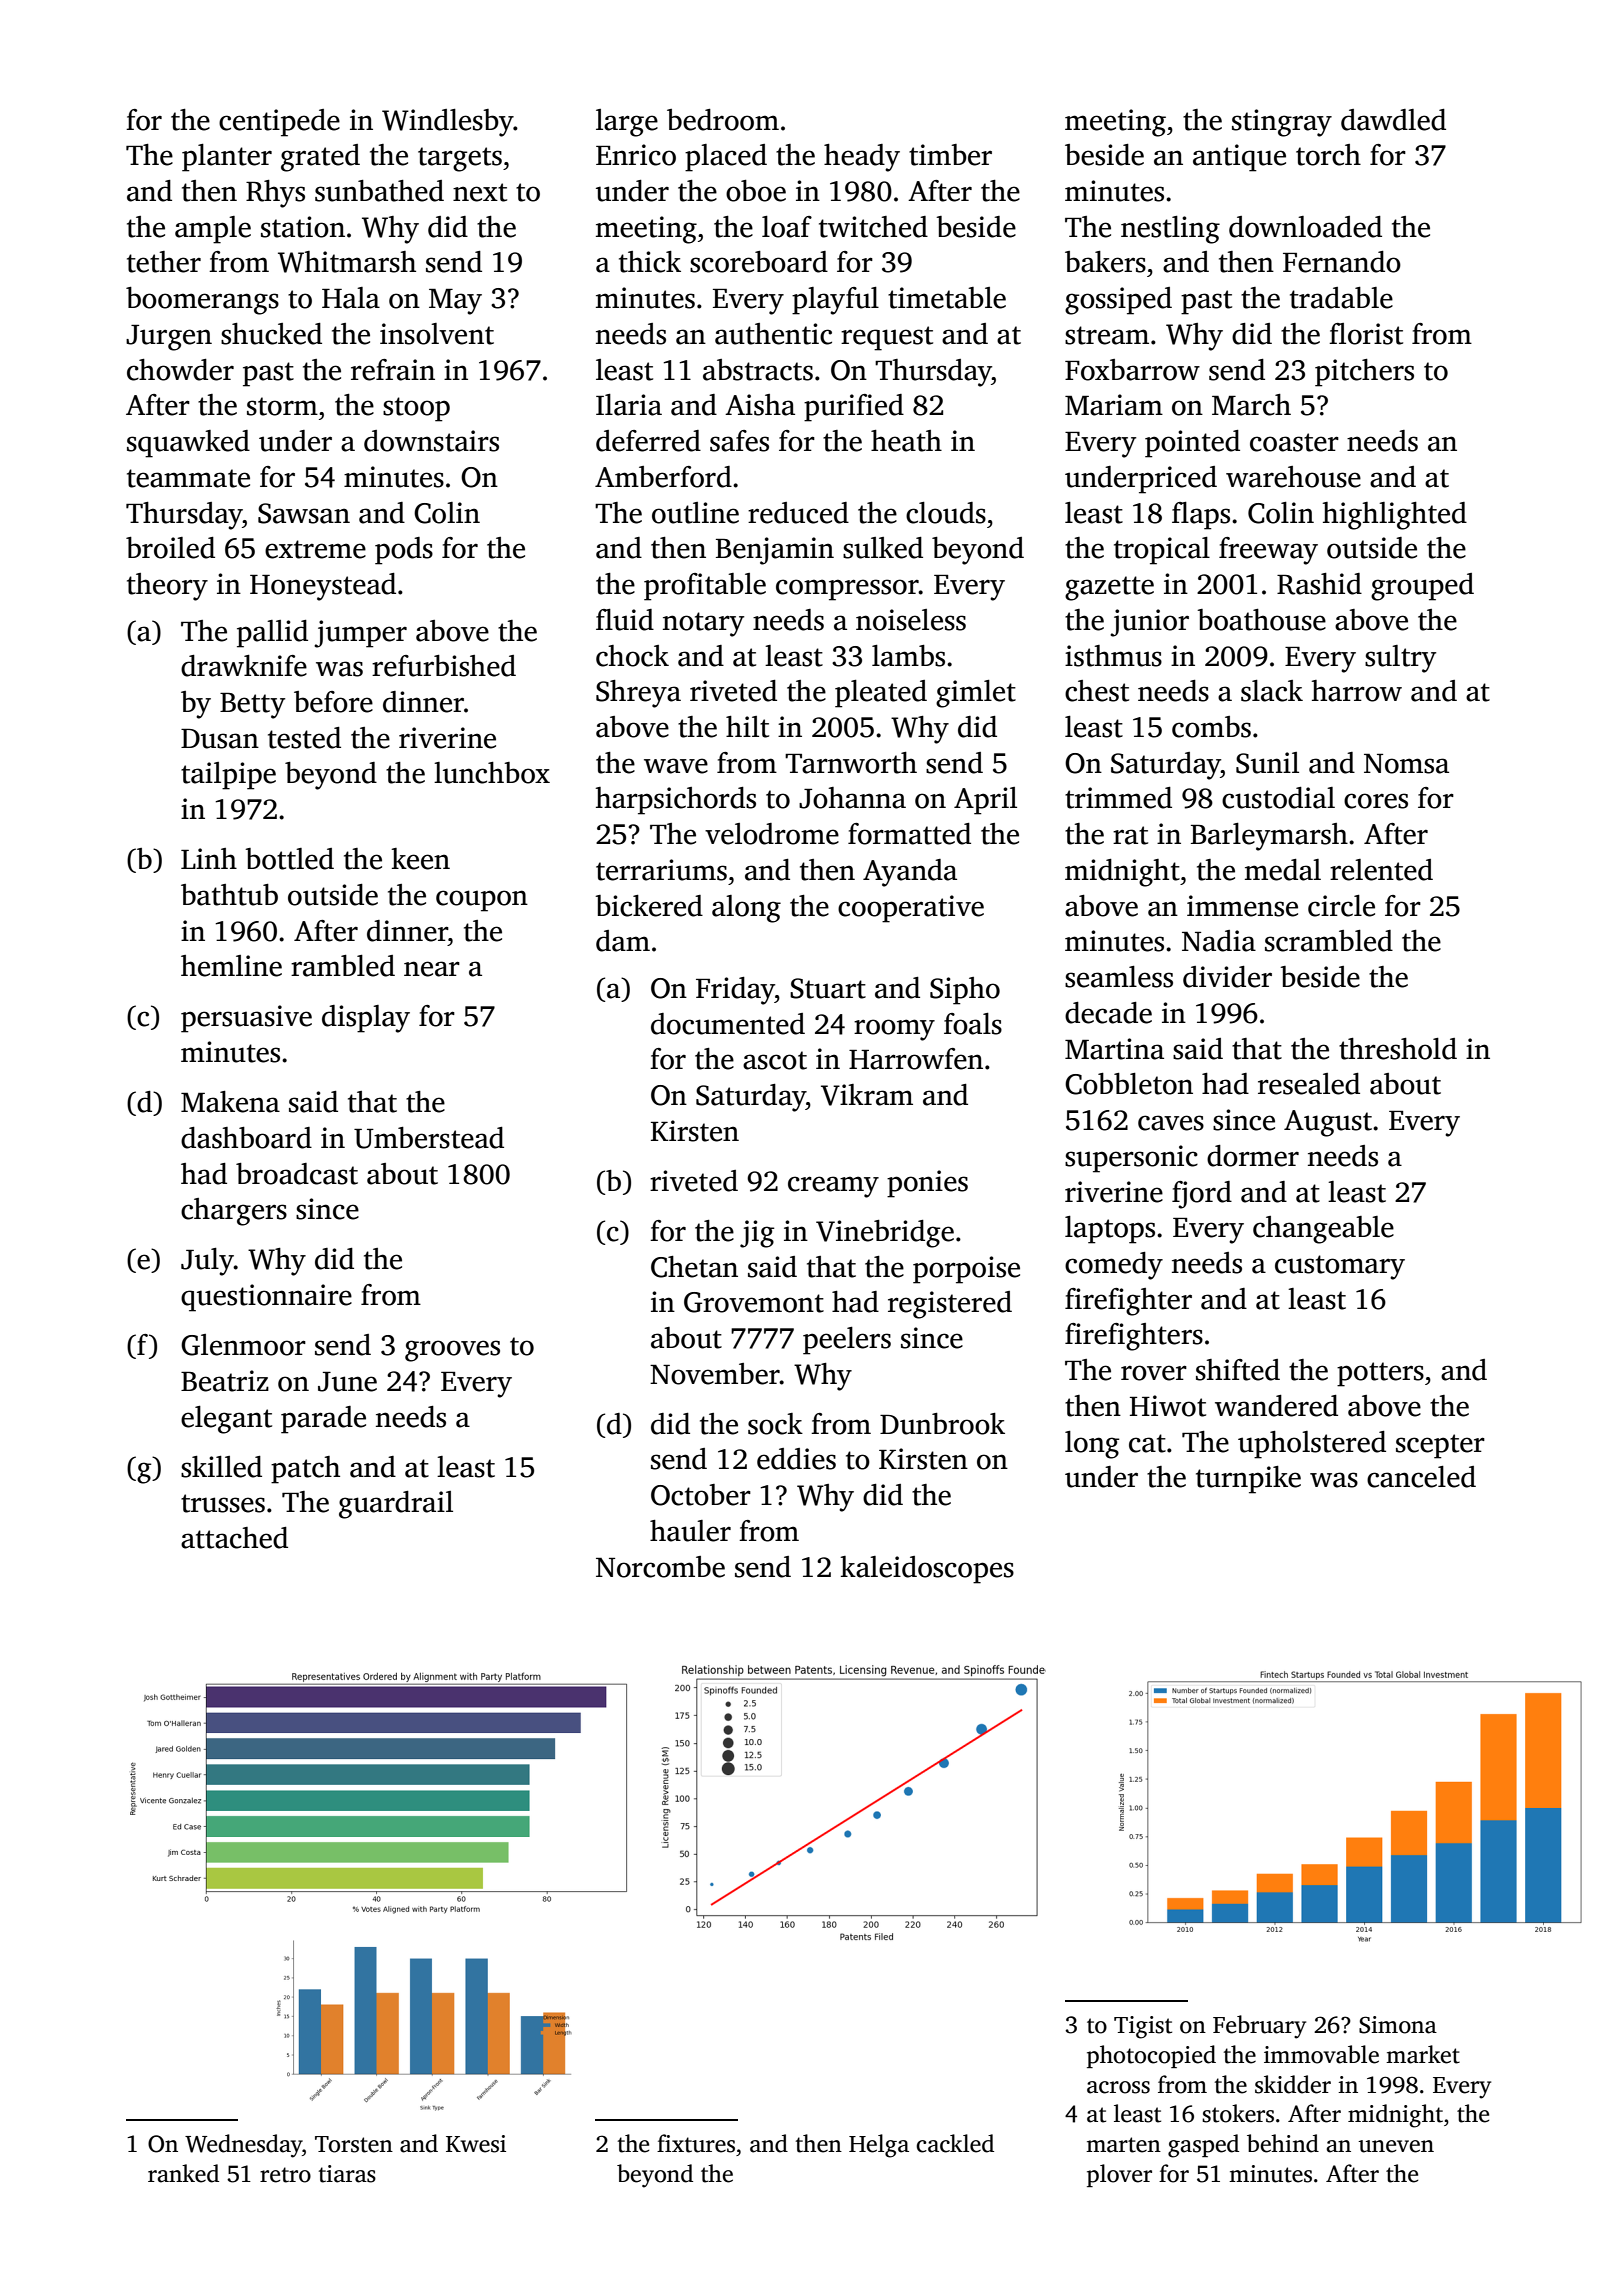 The width and height of the image is (1620, 2292). What do you see at coordinates (167, 587) in the image?
I see `theory` at bounding box center [167, 587].
